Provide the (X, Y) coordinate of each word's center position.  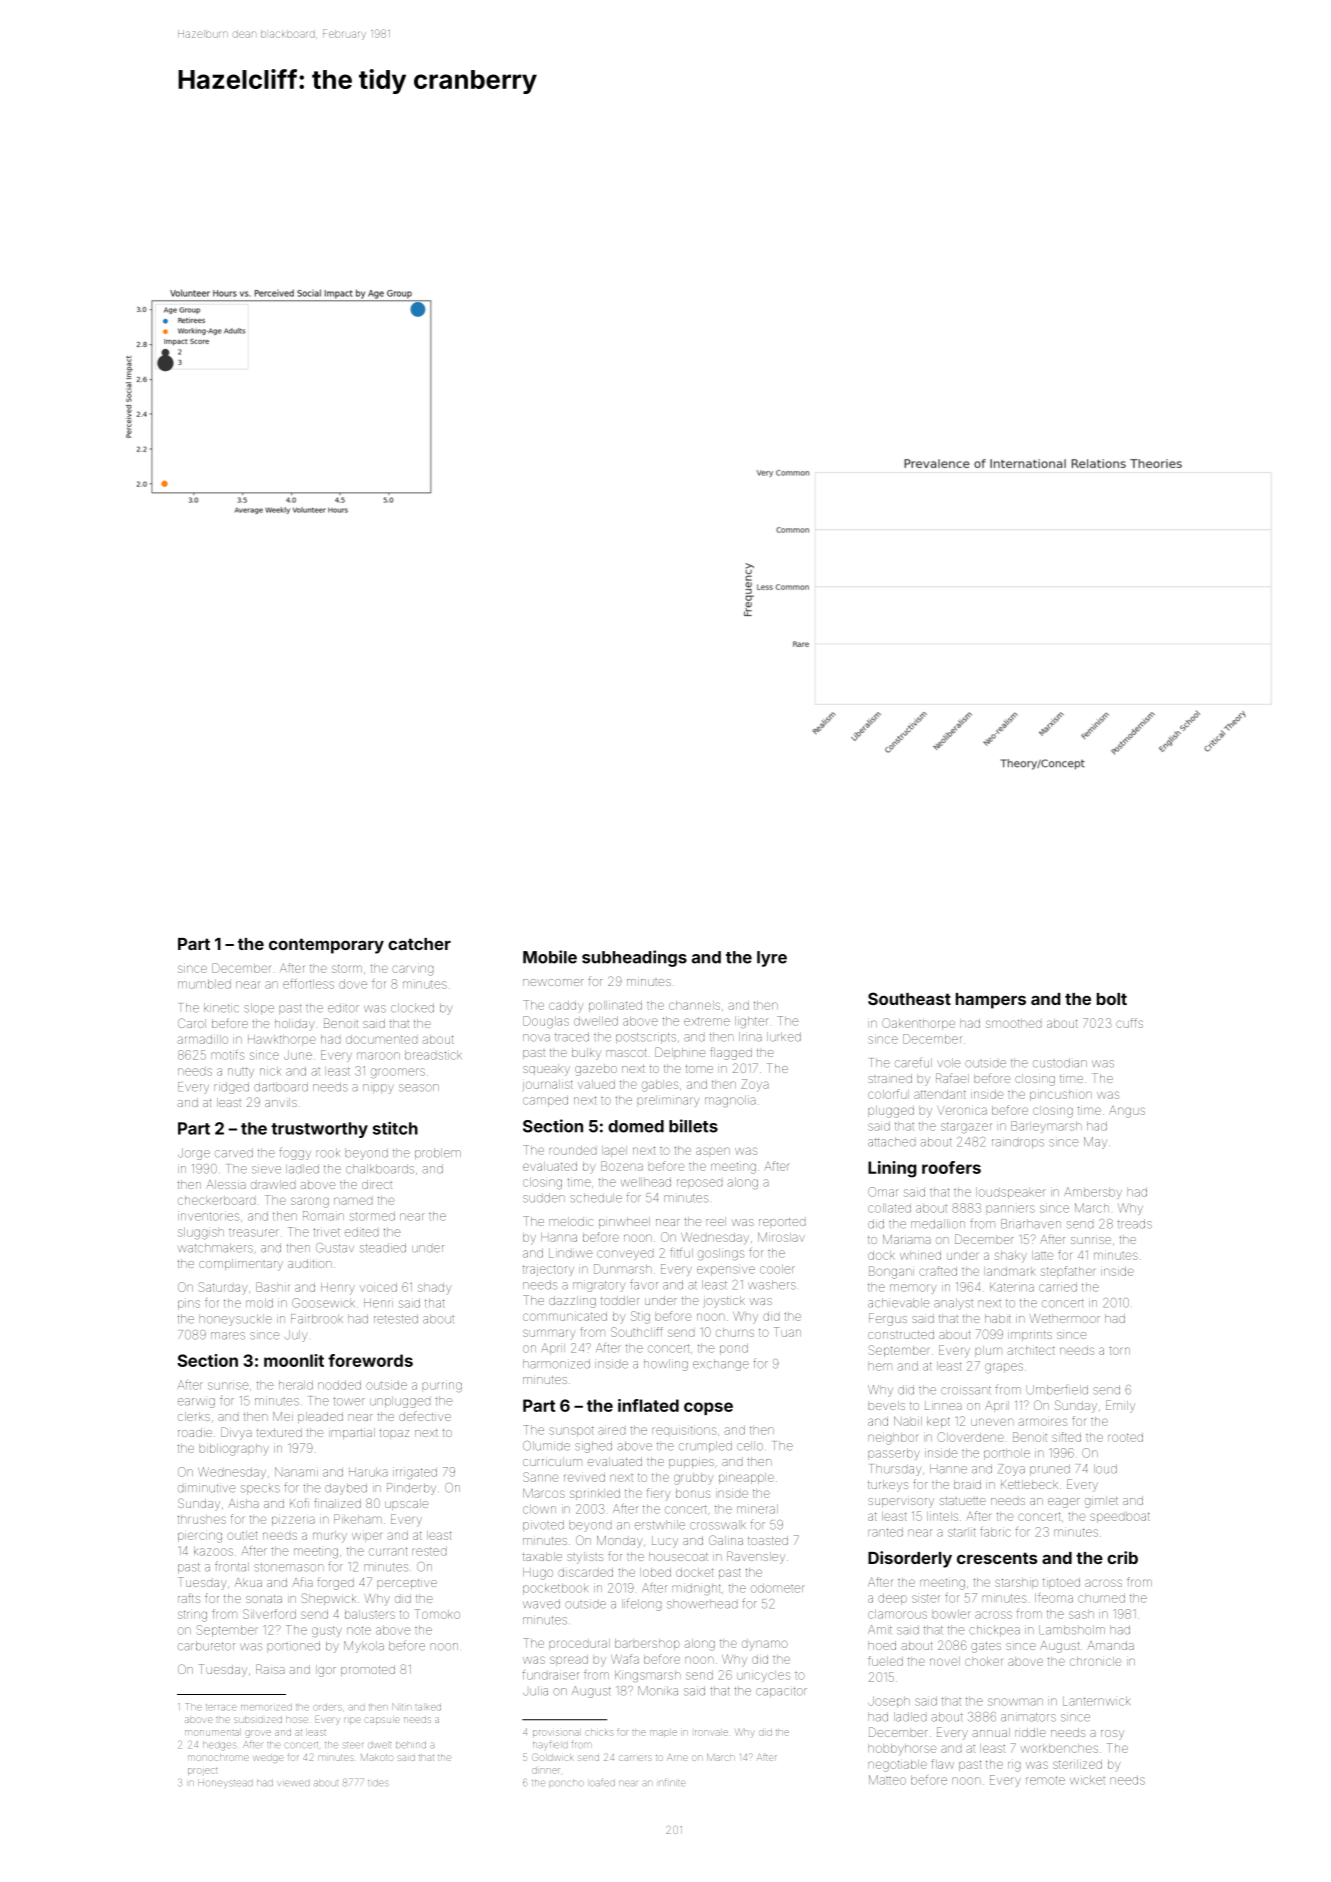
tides (378, 1783)
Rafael (952, 1078)
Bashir (272, 1287)
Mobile (550, 957)
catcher (419, 944)
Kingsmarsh (648, 1676)
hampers (991, 1001)
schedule (596, 1198)
